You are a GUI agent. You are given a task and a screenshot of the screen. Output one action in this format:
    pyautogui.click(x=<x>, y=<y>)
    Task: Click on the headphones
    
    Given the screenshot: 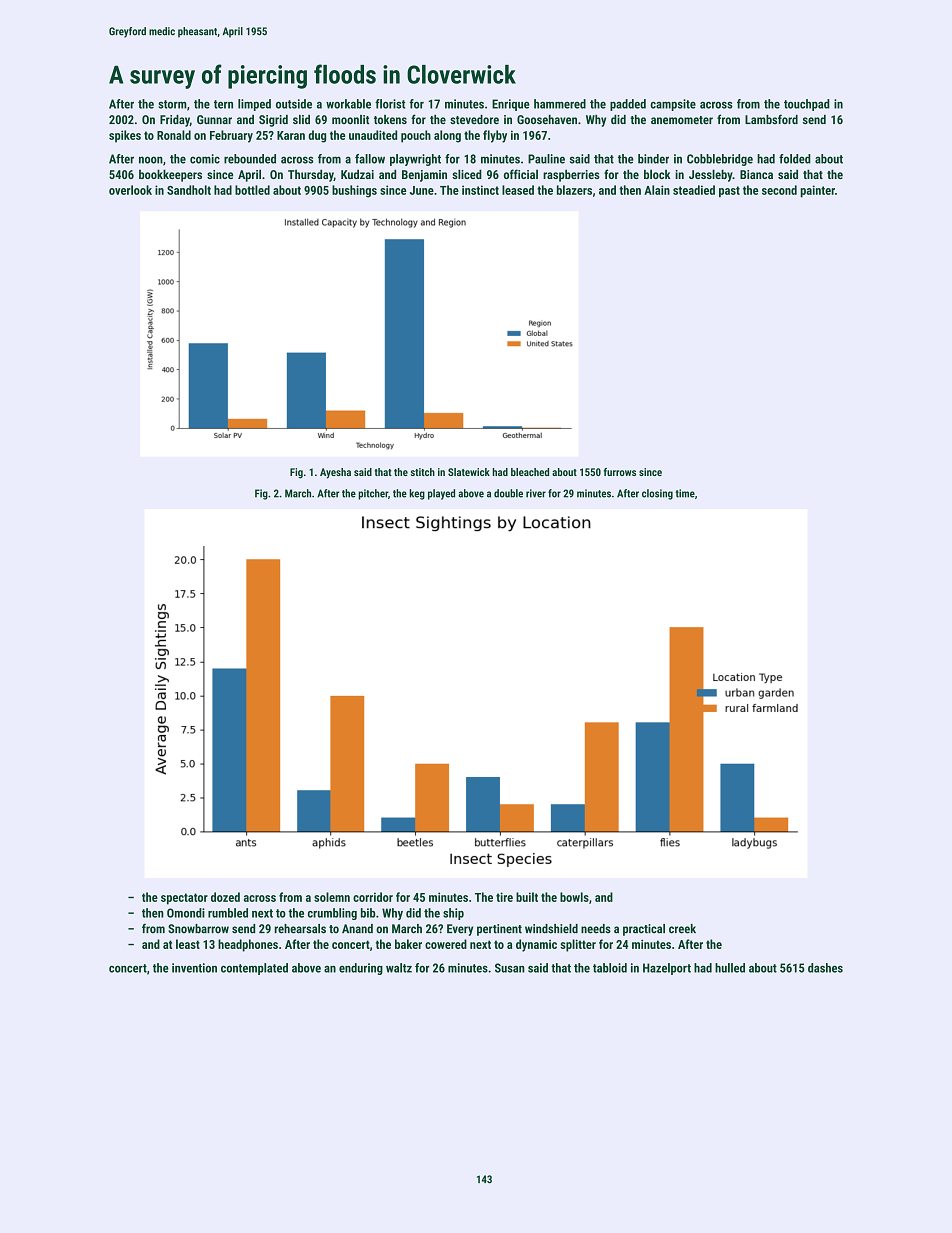 What is the action you would take?
    pyautogui.click(x=248, y=945)
